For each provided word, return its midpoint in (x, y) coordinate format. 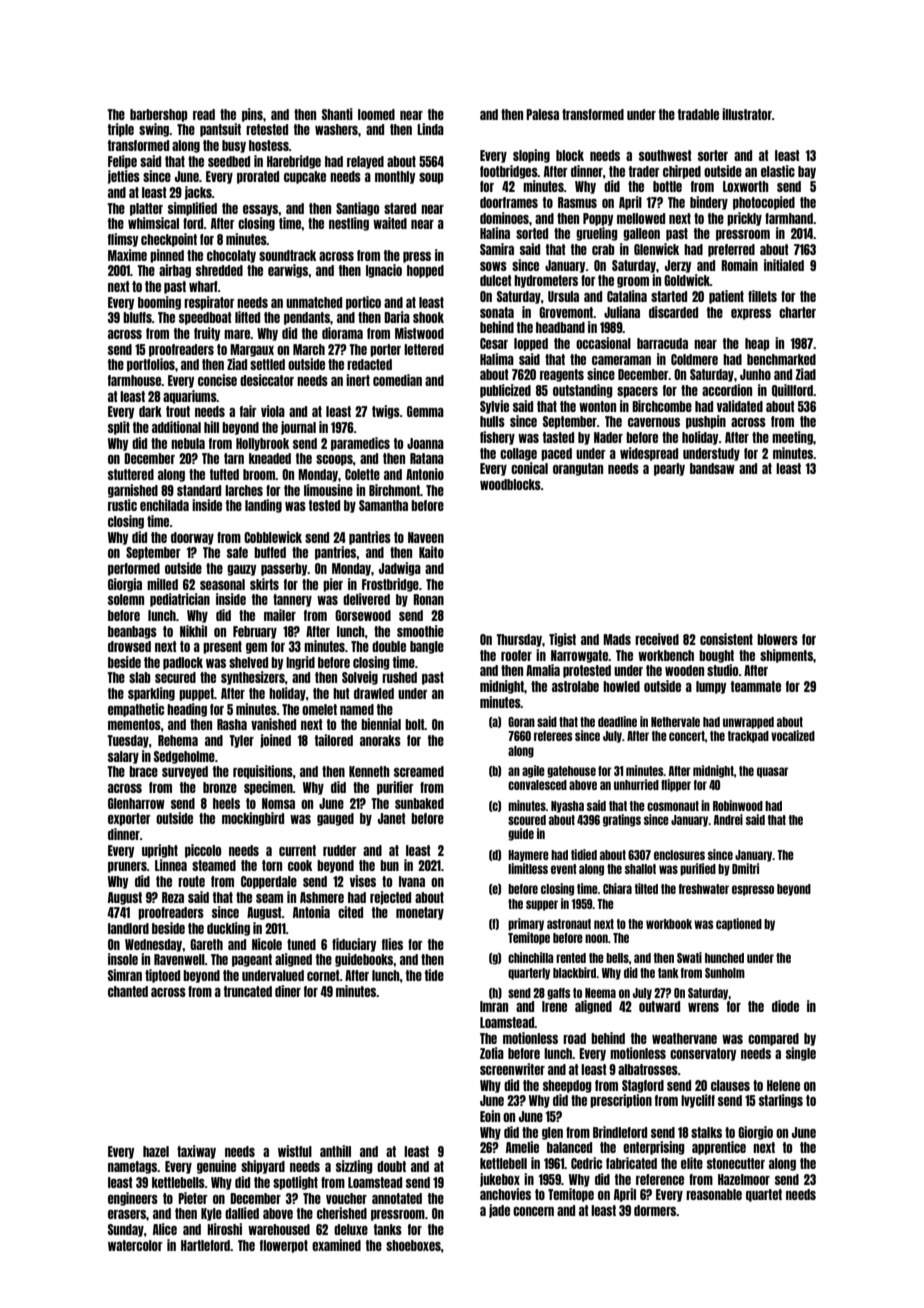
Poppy (598, 219)
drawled (374, 693)
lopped (531, 344)
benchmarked (781, 359)
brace (143, 771)
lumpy (711, 687)
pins (252, 115)
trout (178, 411)
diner (288, 991)
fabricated (631, 1163)
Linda (430, 129)
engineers (133, 1199)
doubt (391, 1166)
